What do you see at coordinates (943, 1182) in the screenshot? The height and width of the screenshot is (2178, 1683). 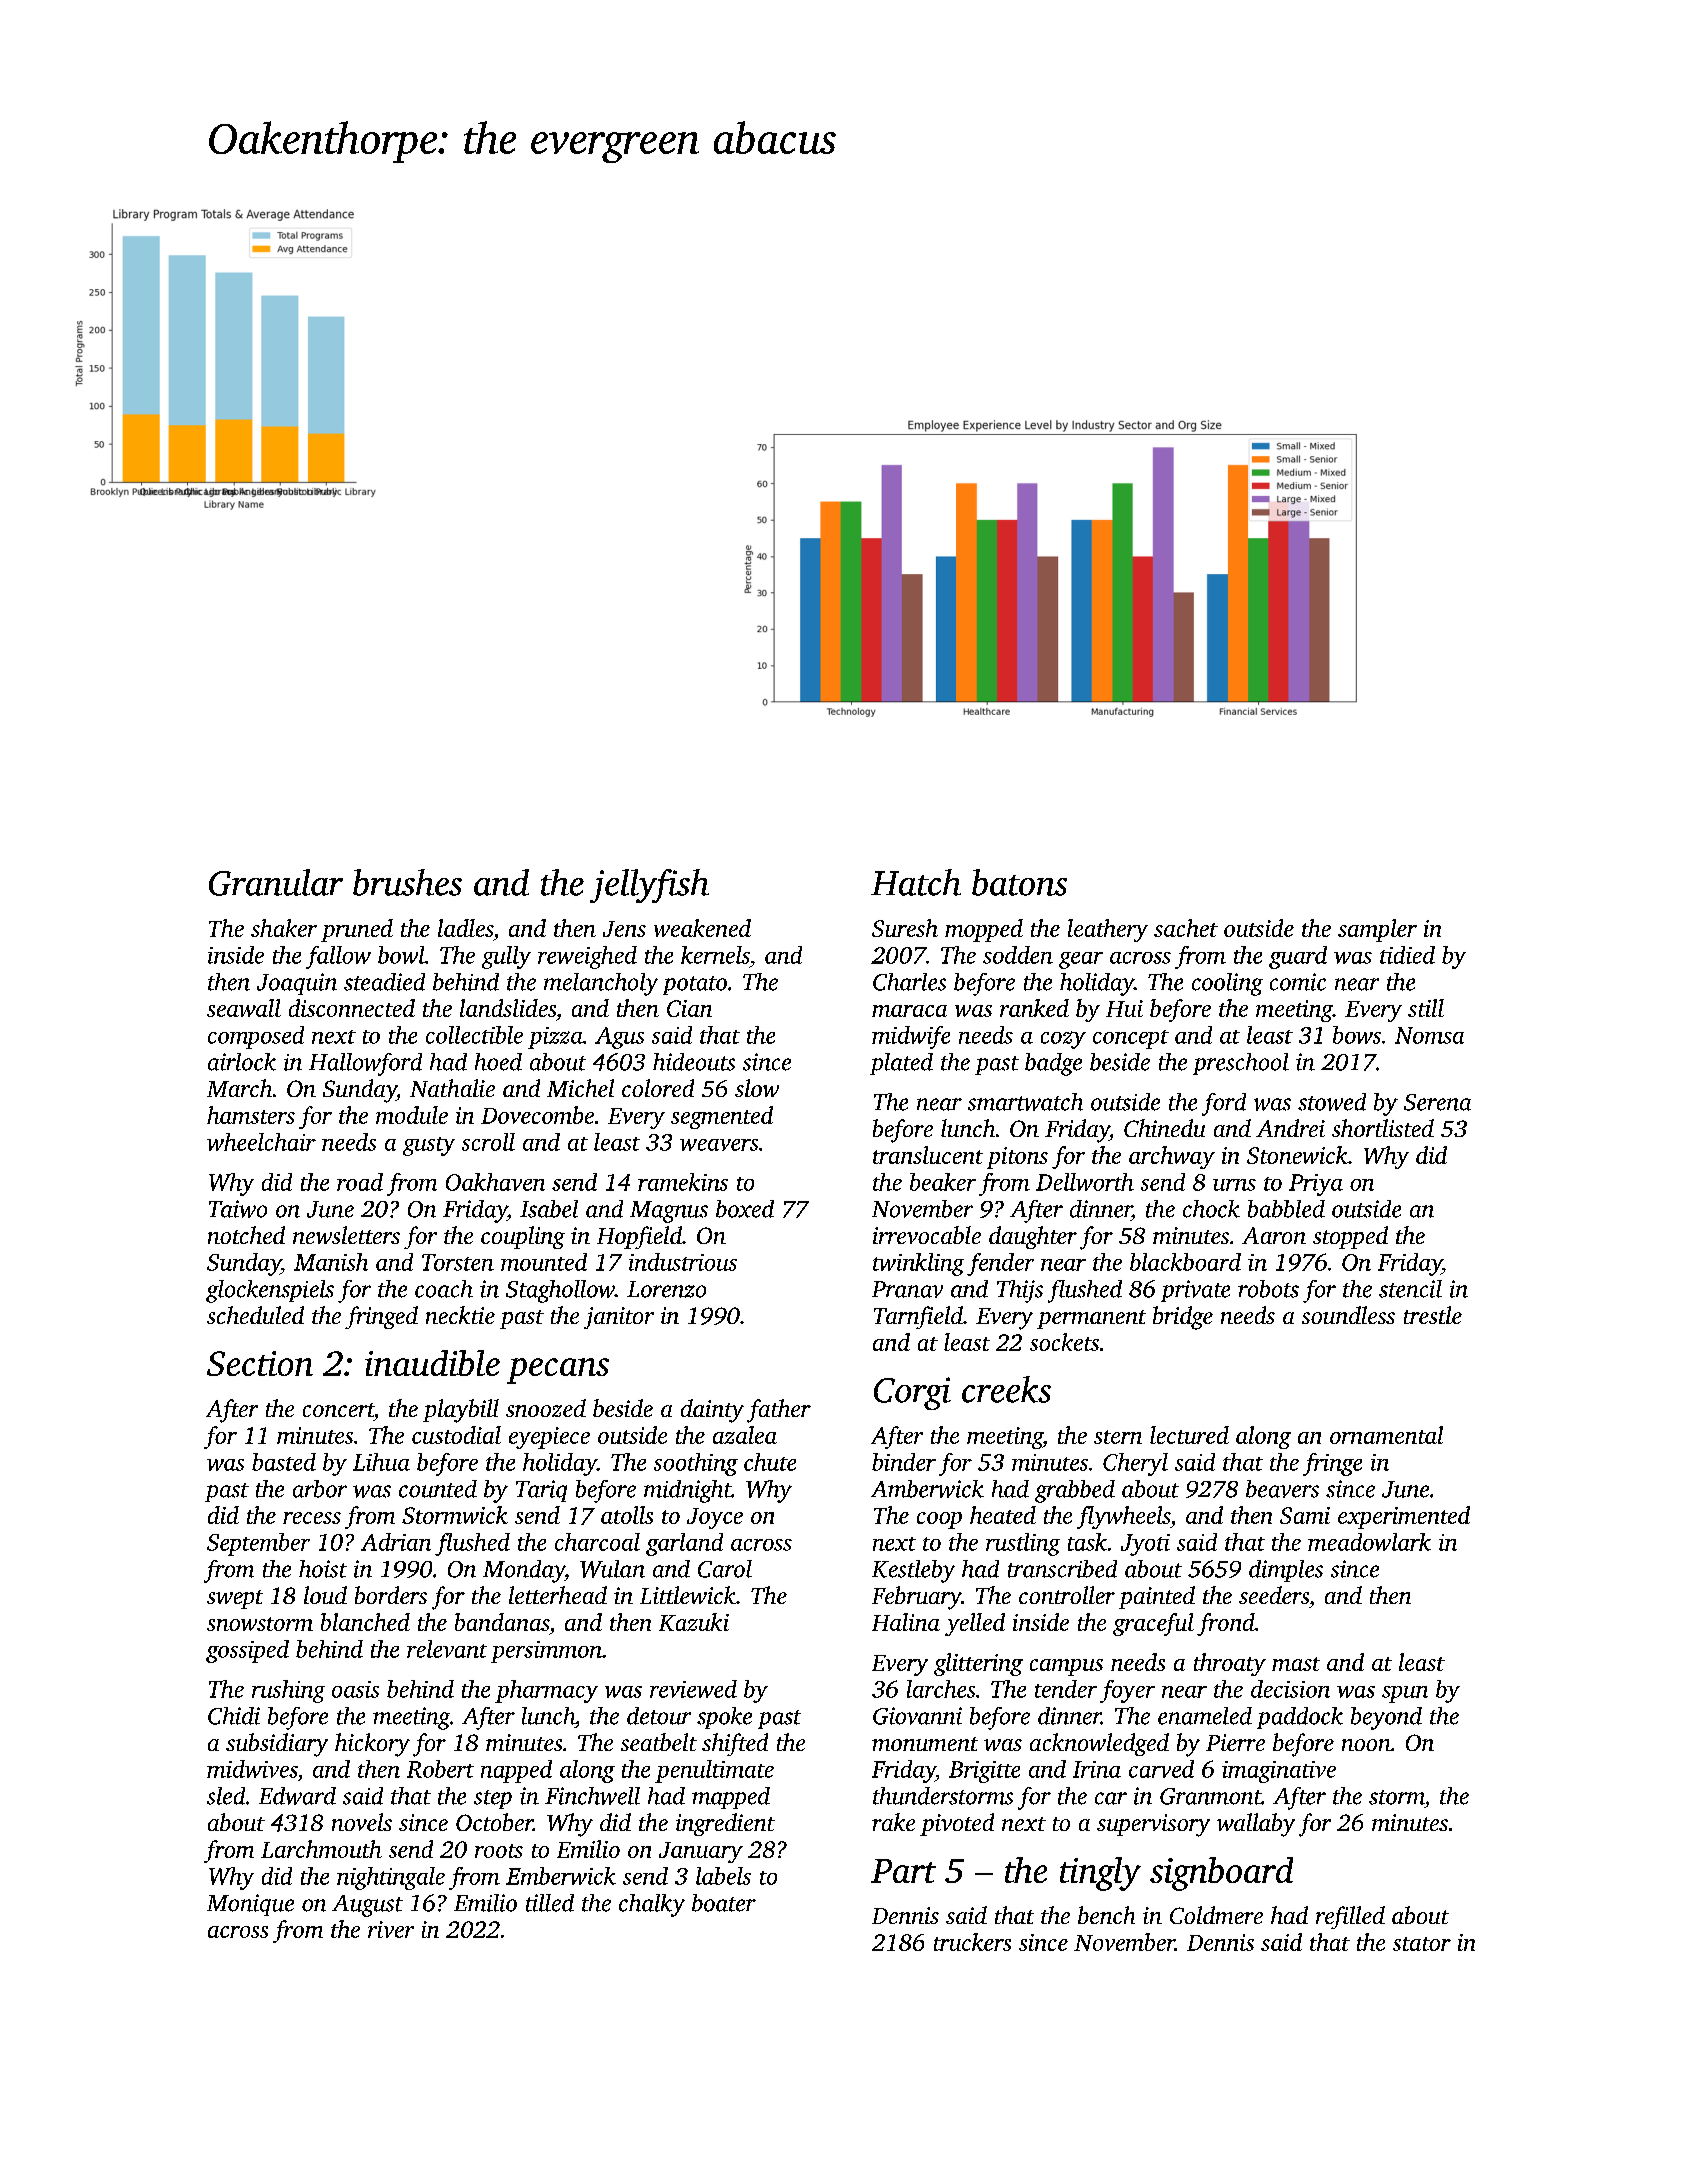 I see `beaker` at bounding box center [943, 1182].
